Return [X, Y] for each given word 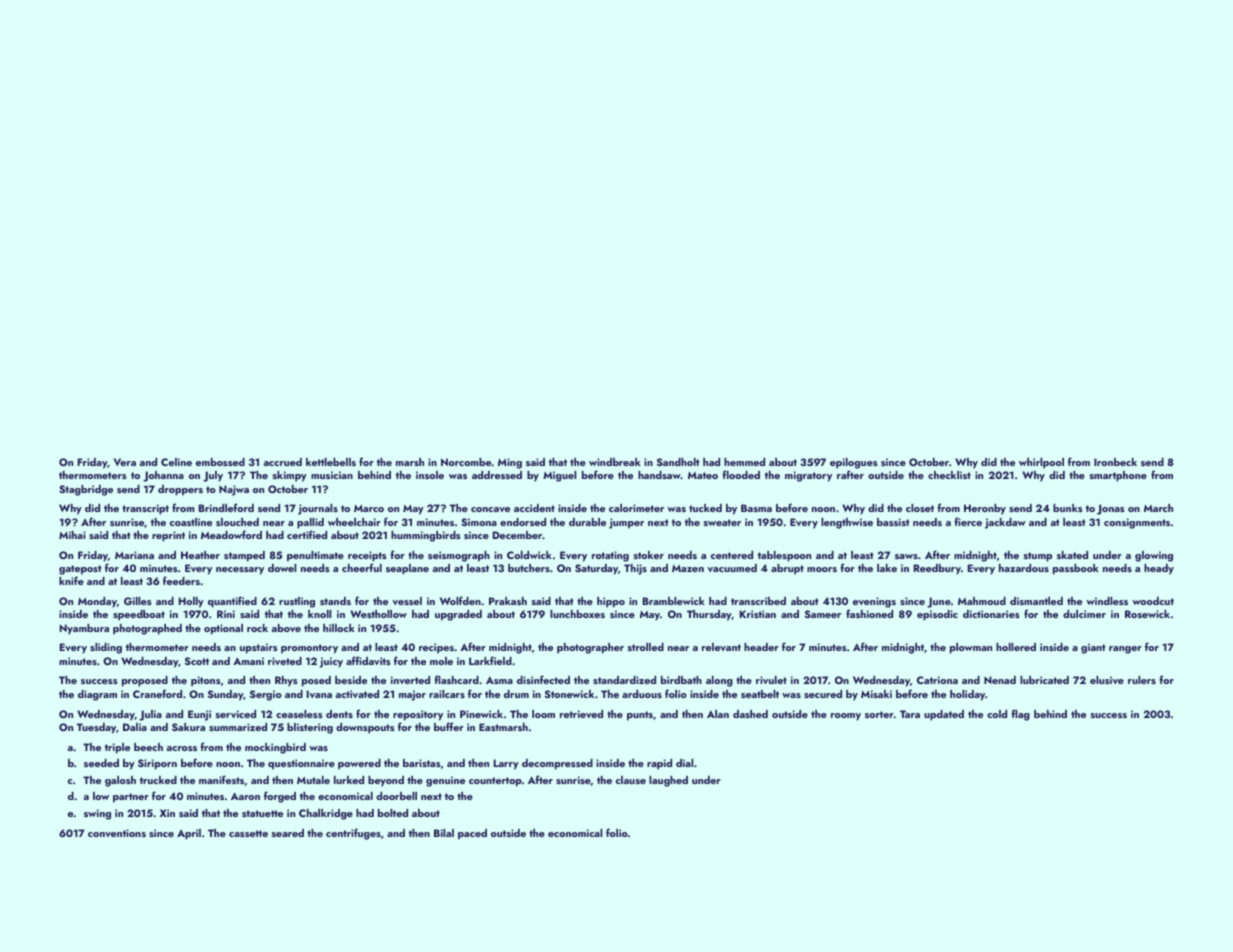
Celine [176, 462]
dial [684, 763]
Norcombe [466, 462]
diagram [97, 695]
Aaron [245, 796]
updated [944, 715]
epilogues [854, 463]
